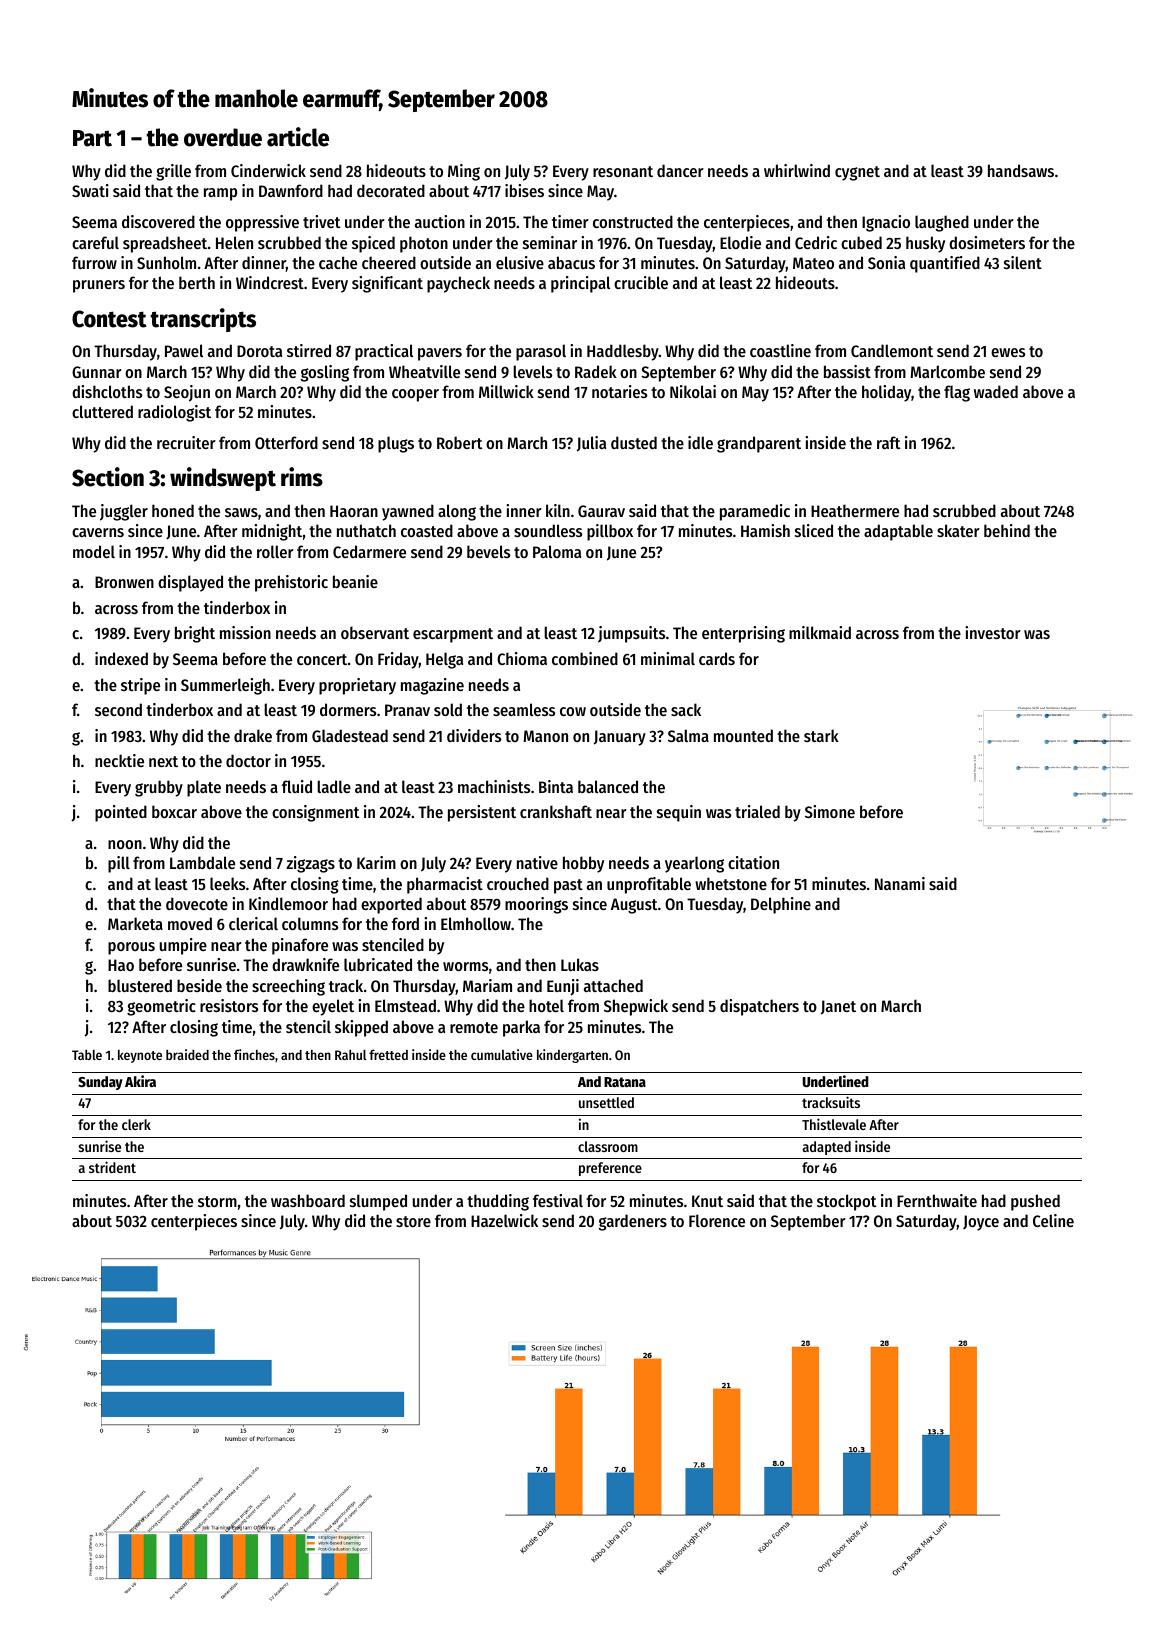  What do you see at coordinates (585, 658) in the document?
I see `combined` at bounding box center [585, 658].
